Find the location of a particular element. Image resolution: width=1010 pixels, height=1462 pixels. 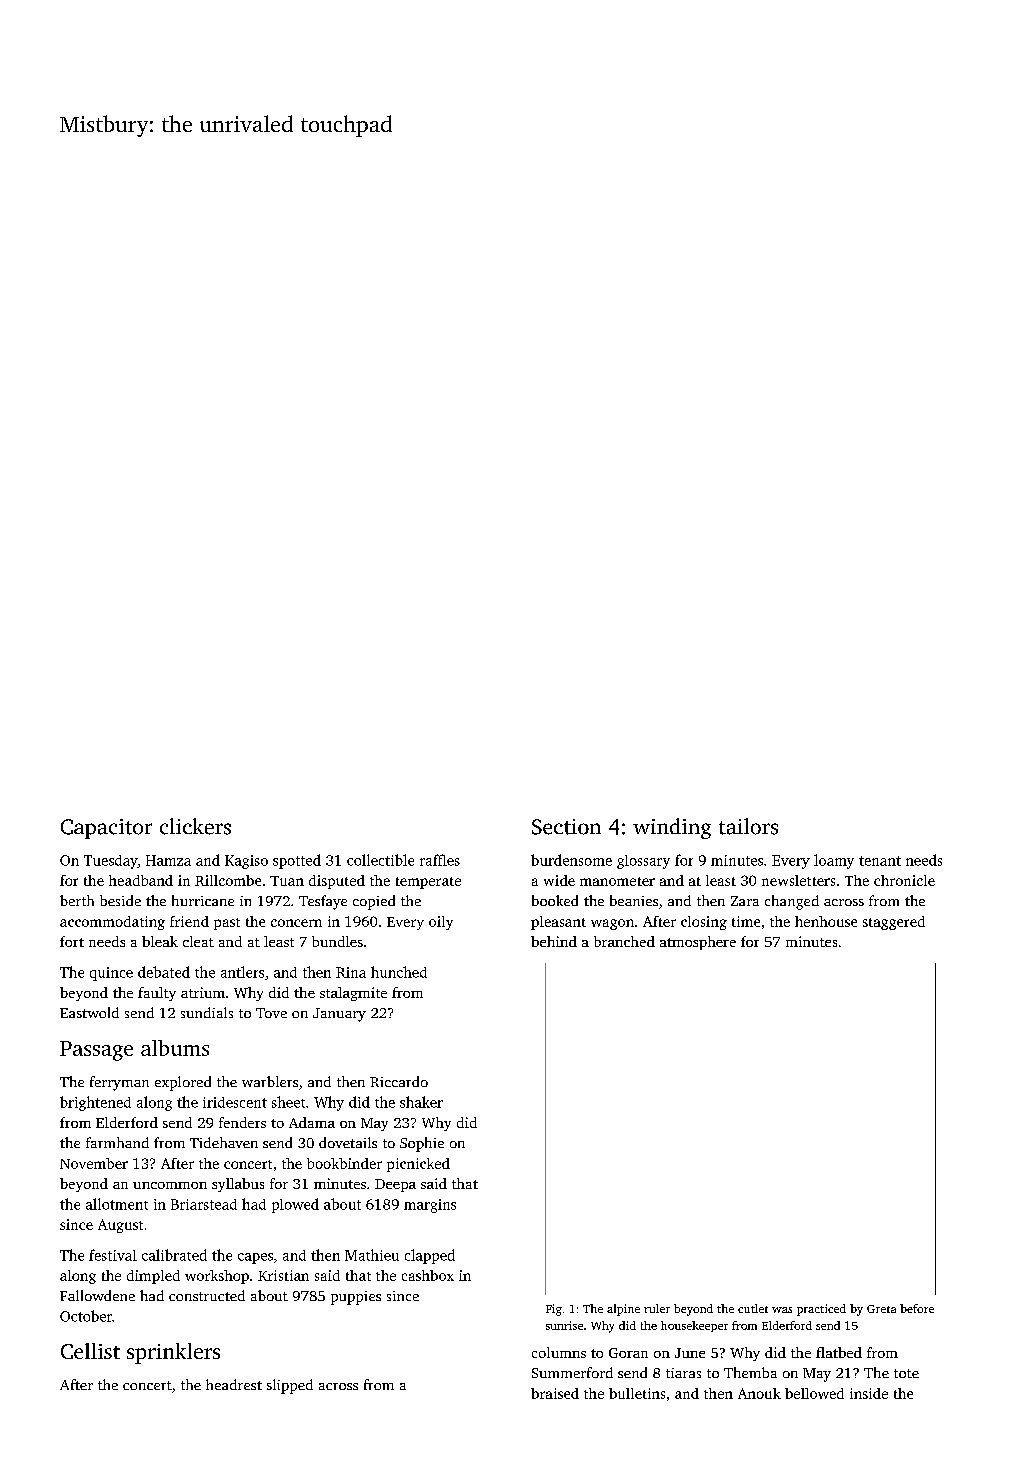

Cellist is located at coordinates (90, 1351).
